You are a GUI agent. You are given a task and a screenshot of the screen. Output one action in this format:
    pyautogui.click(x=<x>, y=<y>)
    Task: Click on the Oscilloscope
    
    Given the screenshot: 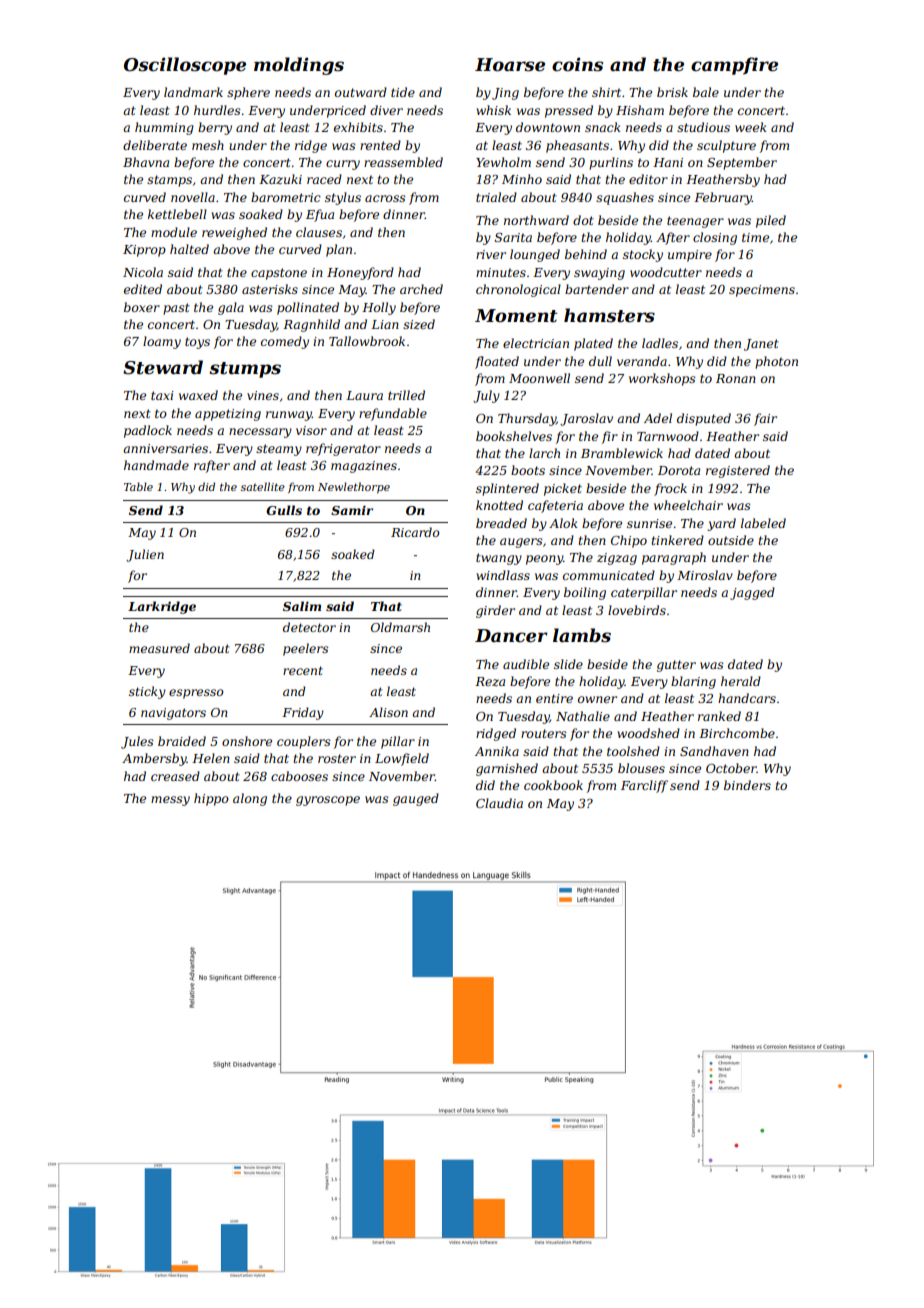 What is the action you would take?
    pyautogui.click(x=185, y=66)
